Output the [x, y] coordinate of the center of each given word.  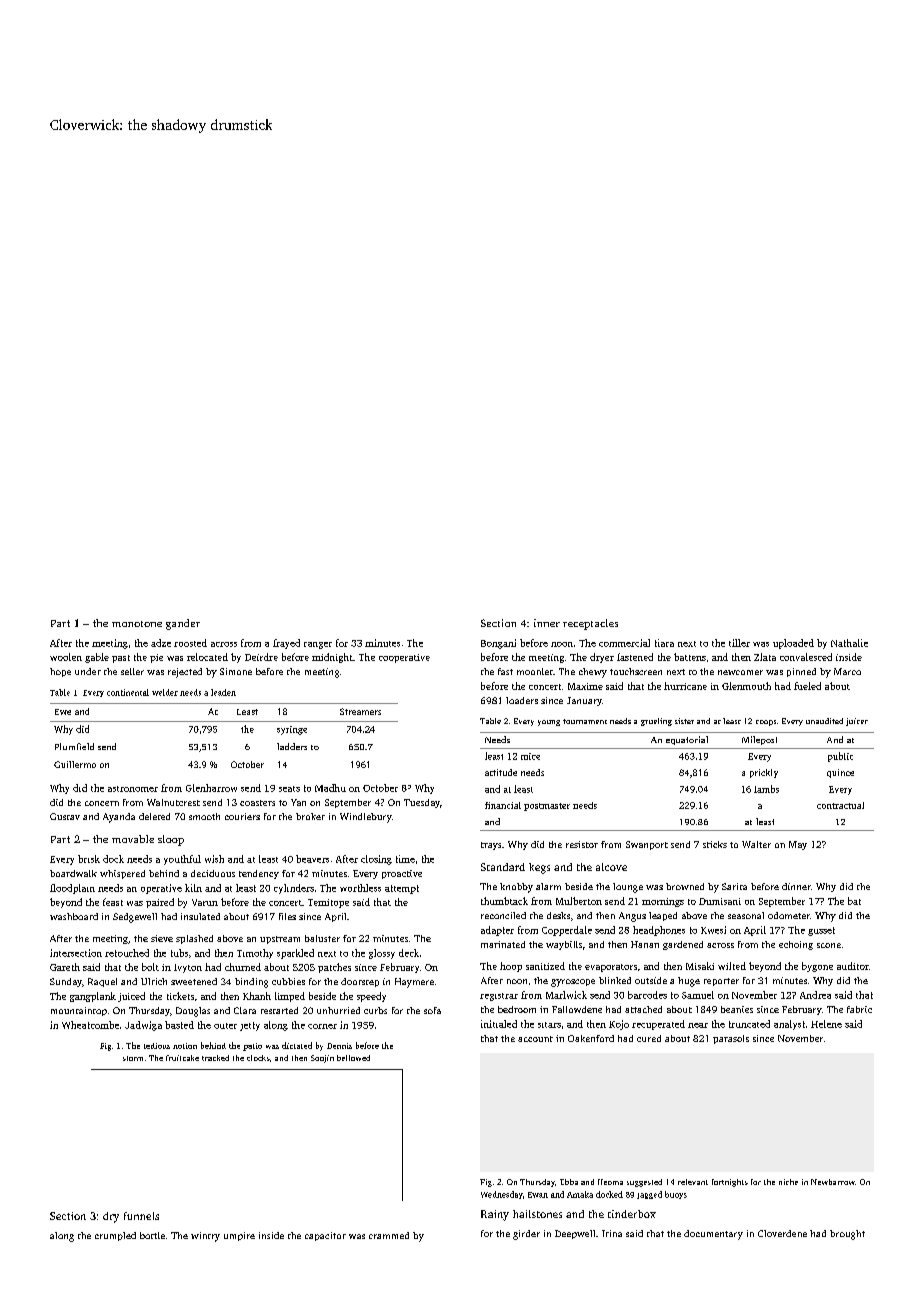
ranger [318, 645]
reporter [721, 982]
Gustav [65, 816]
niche [788, 1182]
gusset [821, 931]
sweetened [194, 981]
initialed [499, 1024]
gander [183, 624]
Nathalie [849, 643]
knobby [516, 888]
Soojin [322, 1059]
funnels [141, 1216]
